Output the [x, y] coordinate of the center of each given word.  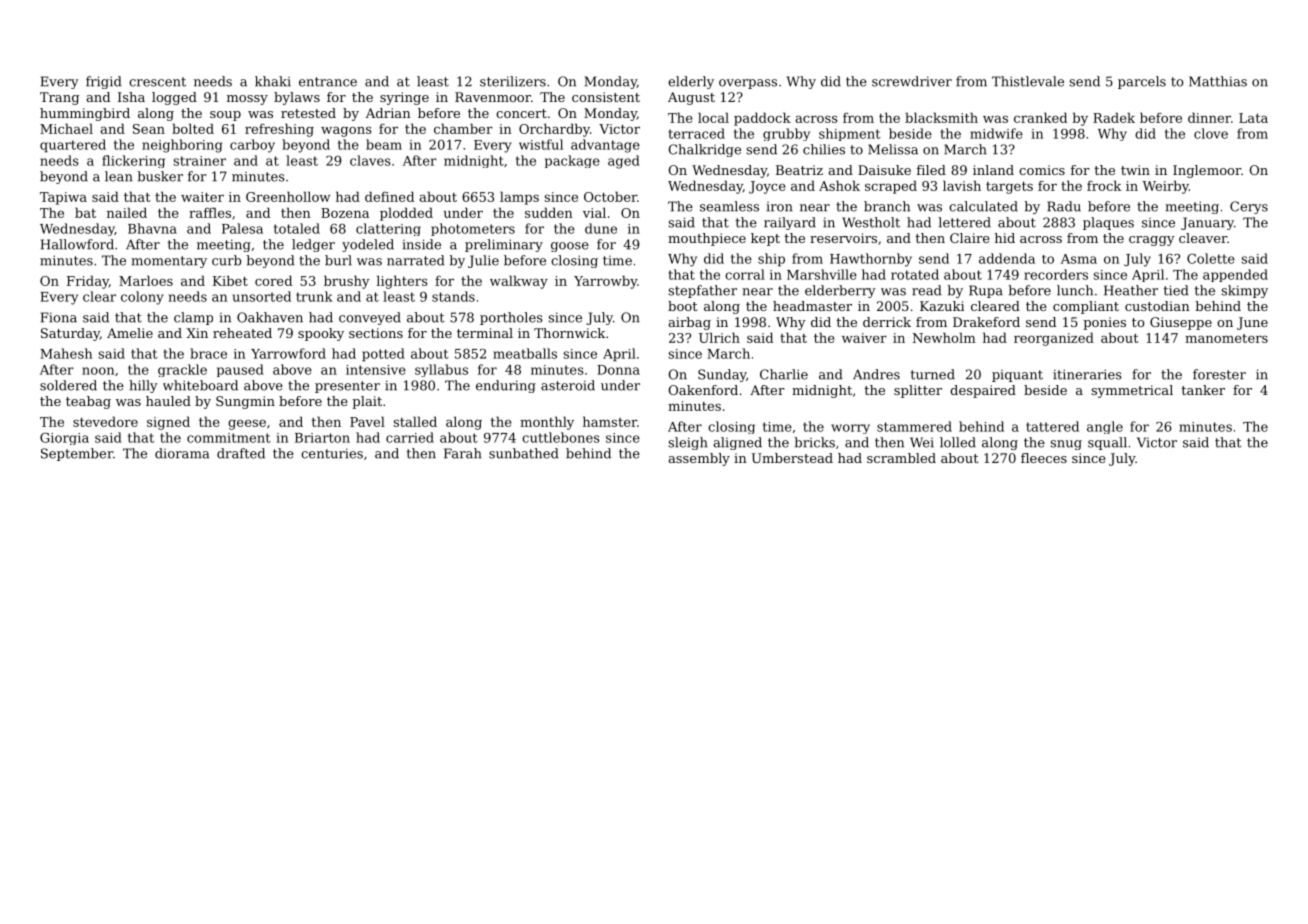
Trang [59, 98]
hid [1005, 238]
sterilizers [513, 81]
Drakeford [986, 322]
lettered [964, 222]
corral [745, 274]
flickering [133, 161]
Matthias [1218, 81]
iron [779, 207]
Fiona [59, 317]
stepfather [703, 291]
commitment [229, 438]
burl [338, 260]
